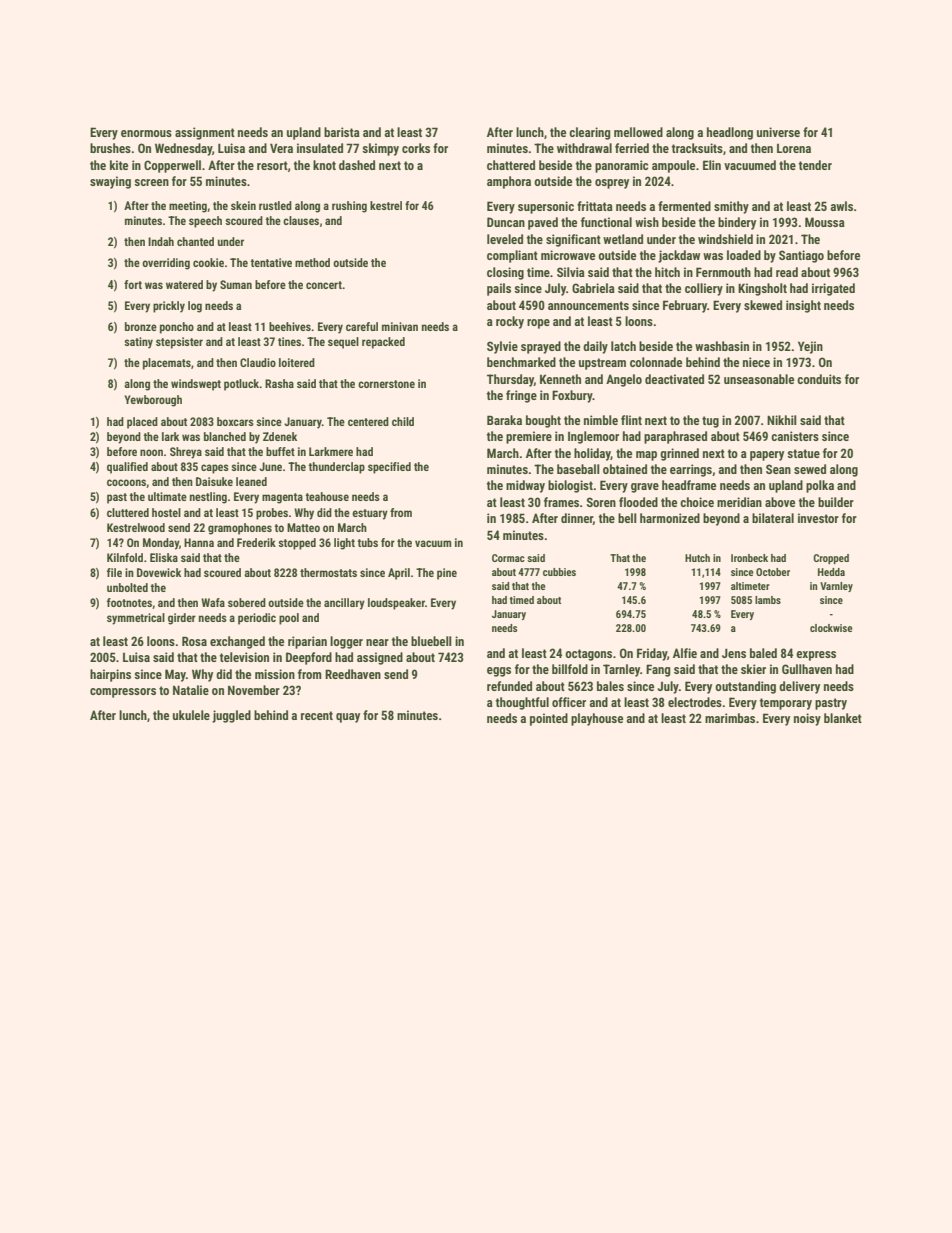  I want to click on beehives, so click(290, 326).
